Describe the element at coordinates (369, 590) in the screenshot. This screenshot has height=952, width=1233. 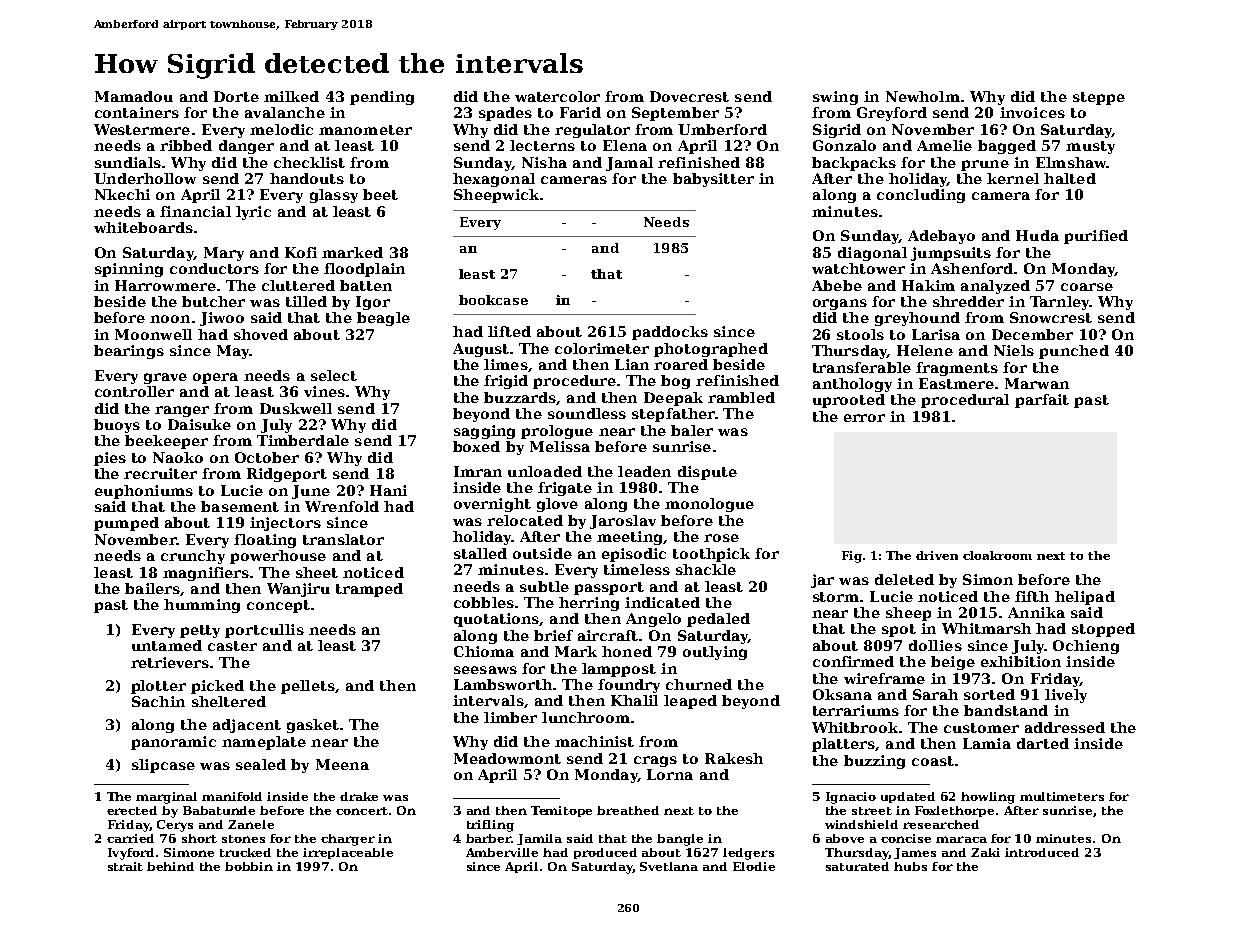
I see `tramped` at that location.
